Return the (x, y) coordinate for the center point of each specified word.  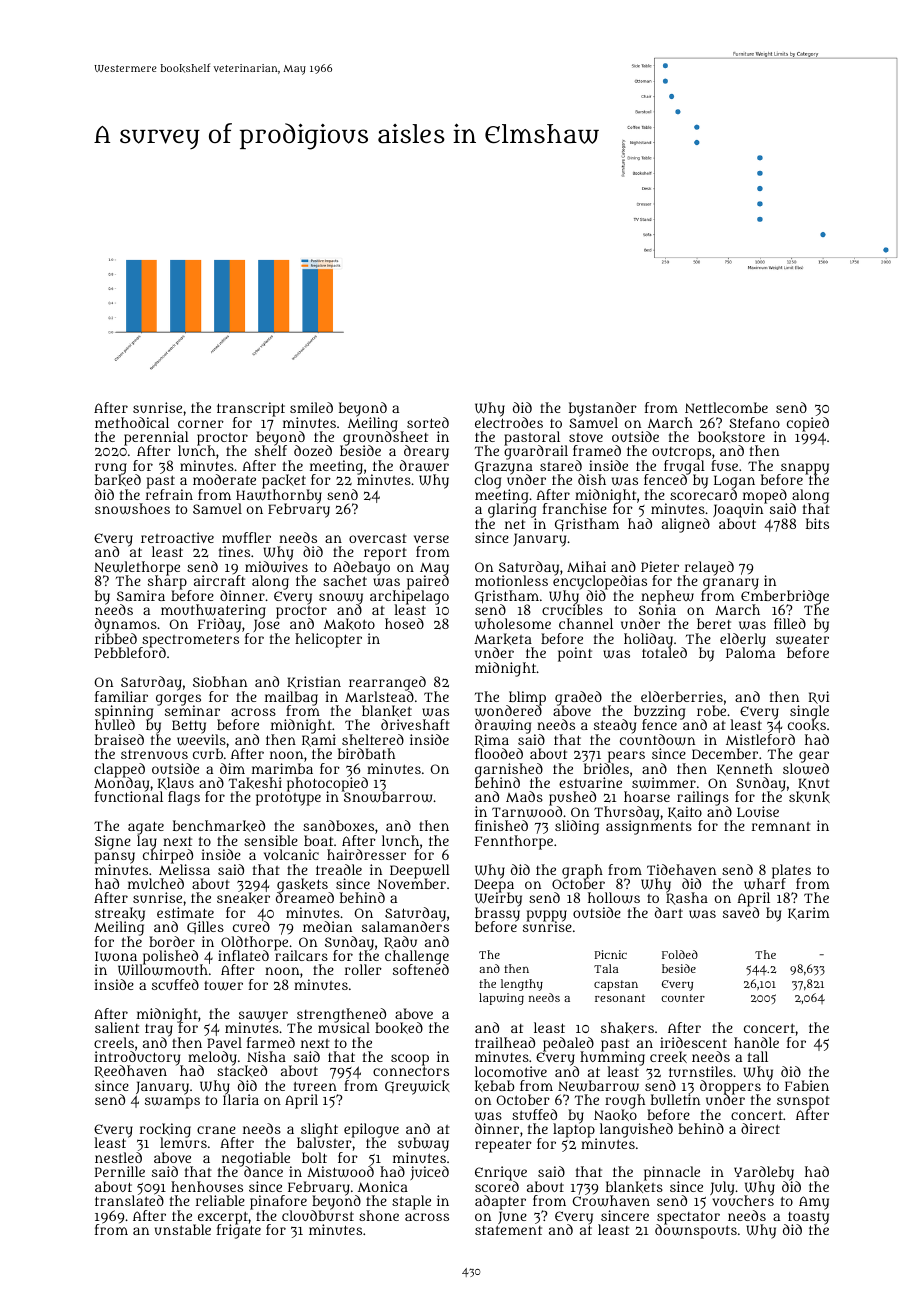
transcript (251, 409)
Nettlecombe (726, 407)
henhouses (207, 1186)
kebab (494, 1086)
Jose (266, 627)
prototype (288, 799)
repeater (503, 1146)
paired (428, 583)
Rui (819, 697)
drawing (503, 726)
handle (756, 1042)
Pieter (660, 566)
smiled (311, 407)
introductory (138, 1058)
